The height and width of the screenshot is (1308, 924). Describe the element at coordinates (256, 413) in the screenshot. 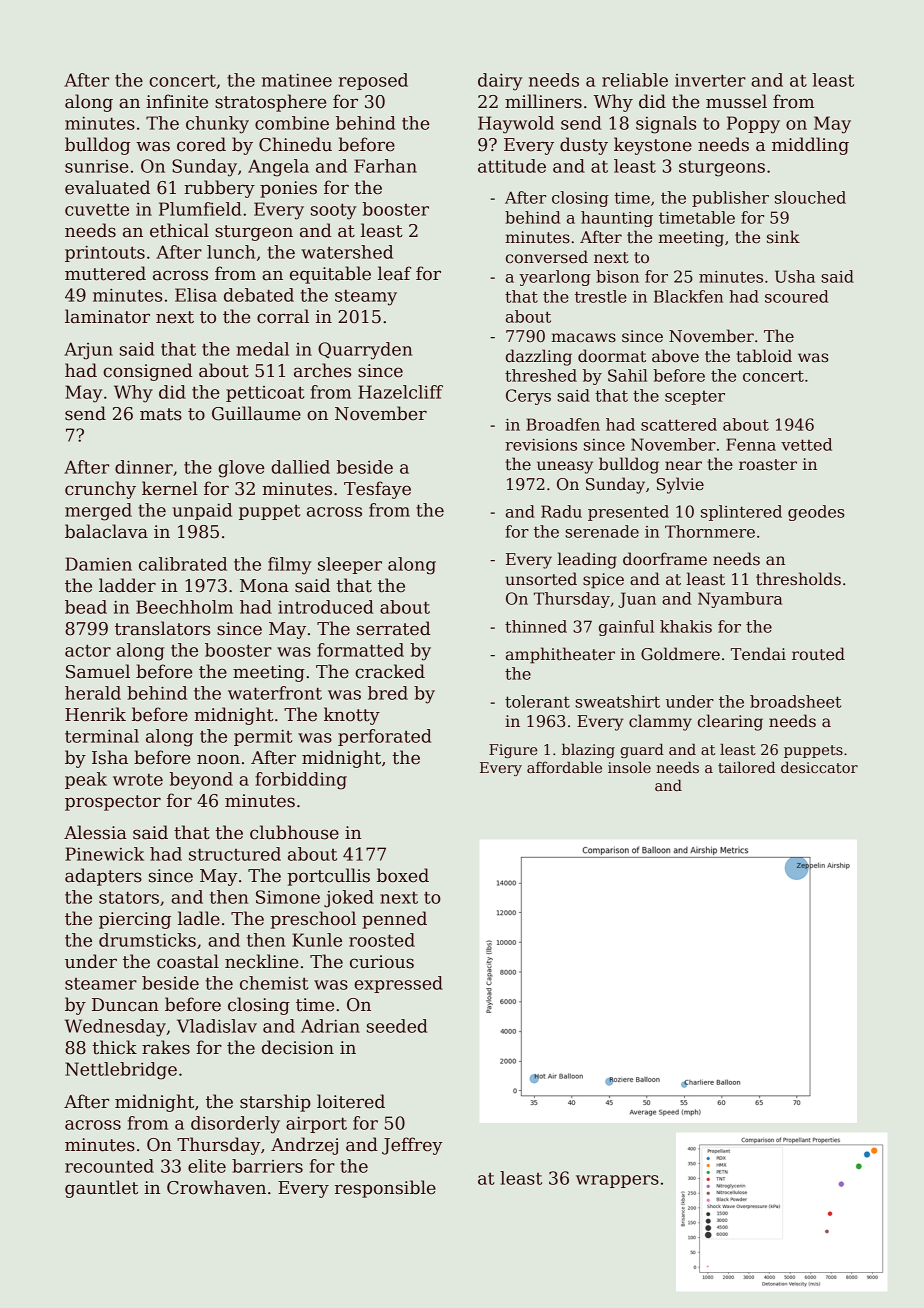

I see `Guillaume` at that location.
